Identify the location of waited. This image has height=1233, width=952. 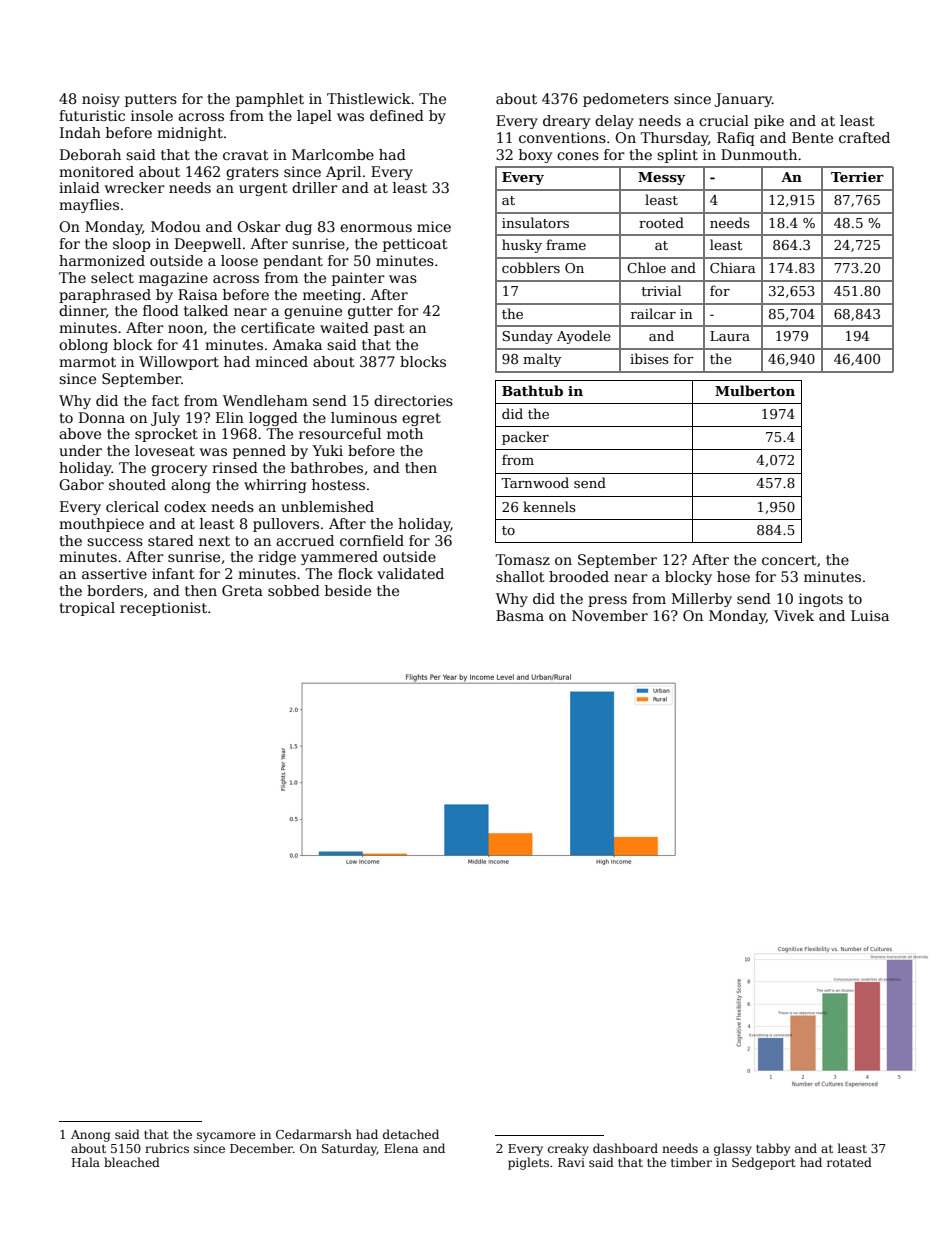
(344, 327).
